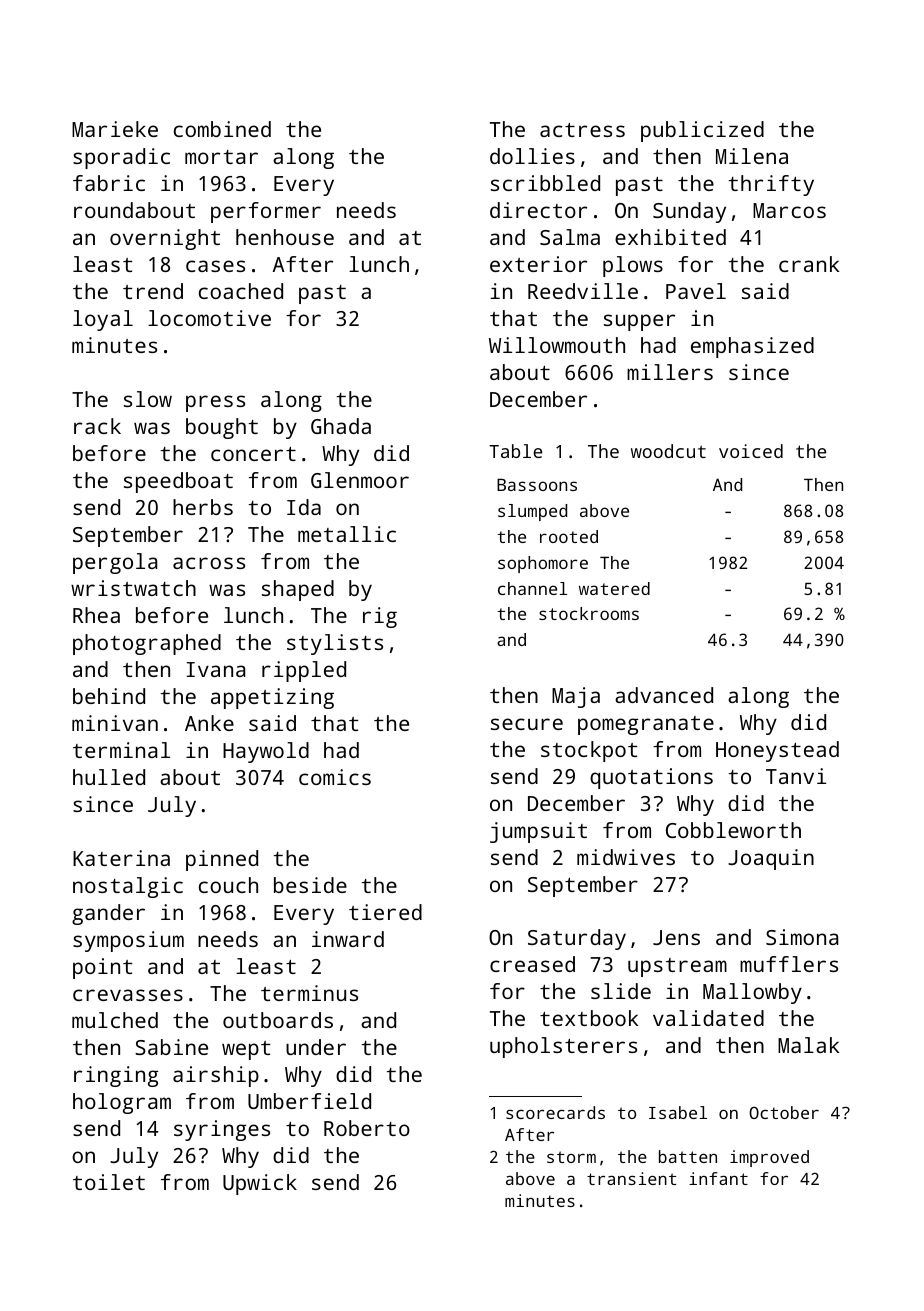  Describe the element at coordinates (115, 723) in the screenshot. I see `minivan` at that location.
